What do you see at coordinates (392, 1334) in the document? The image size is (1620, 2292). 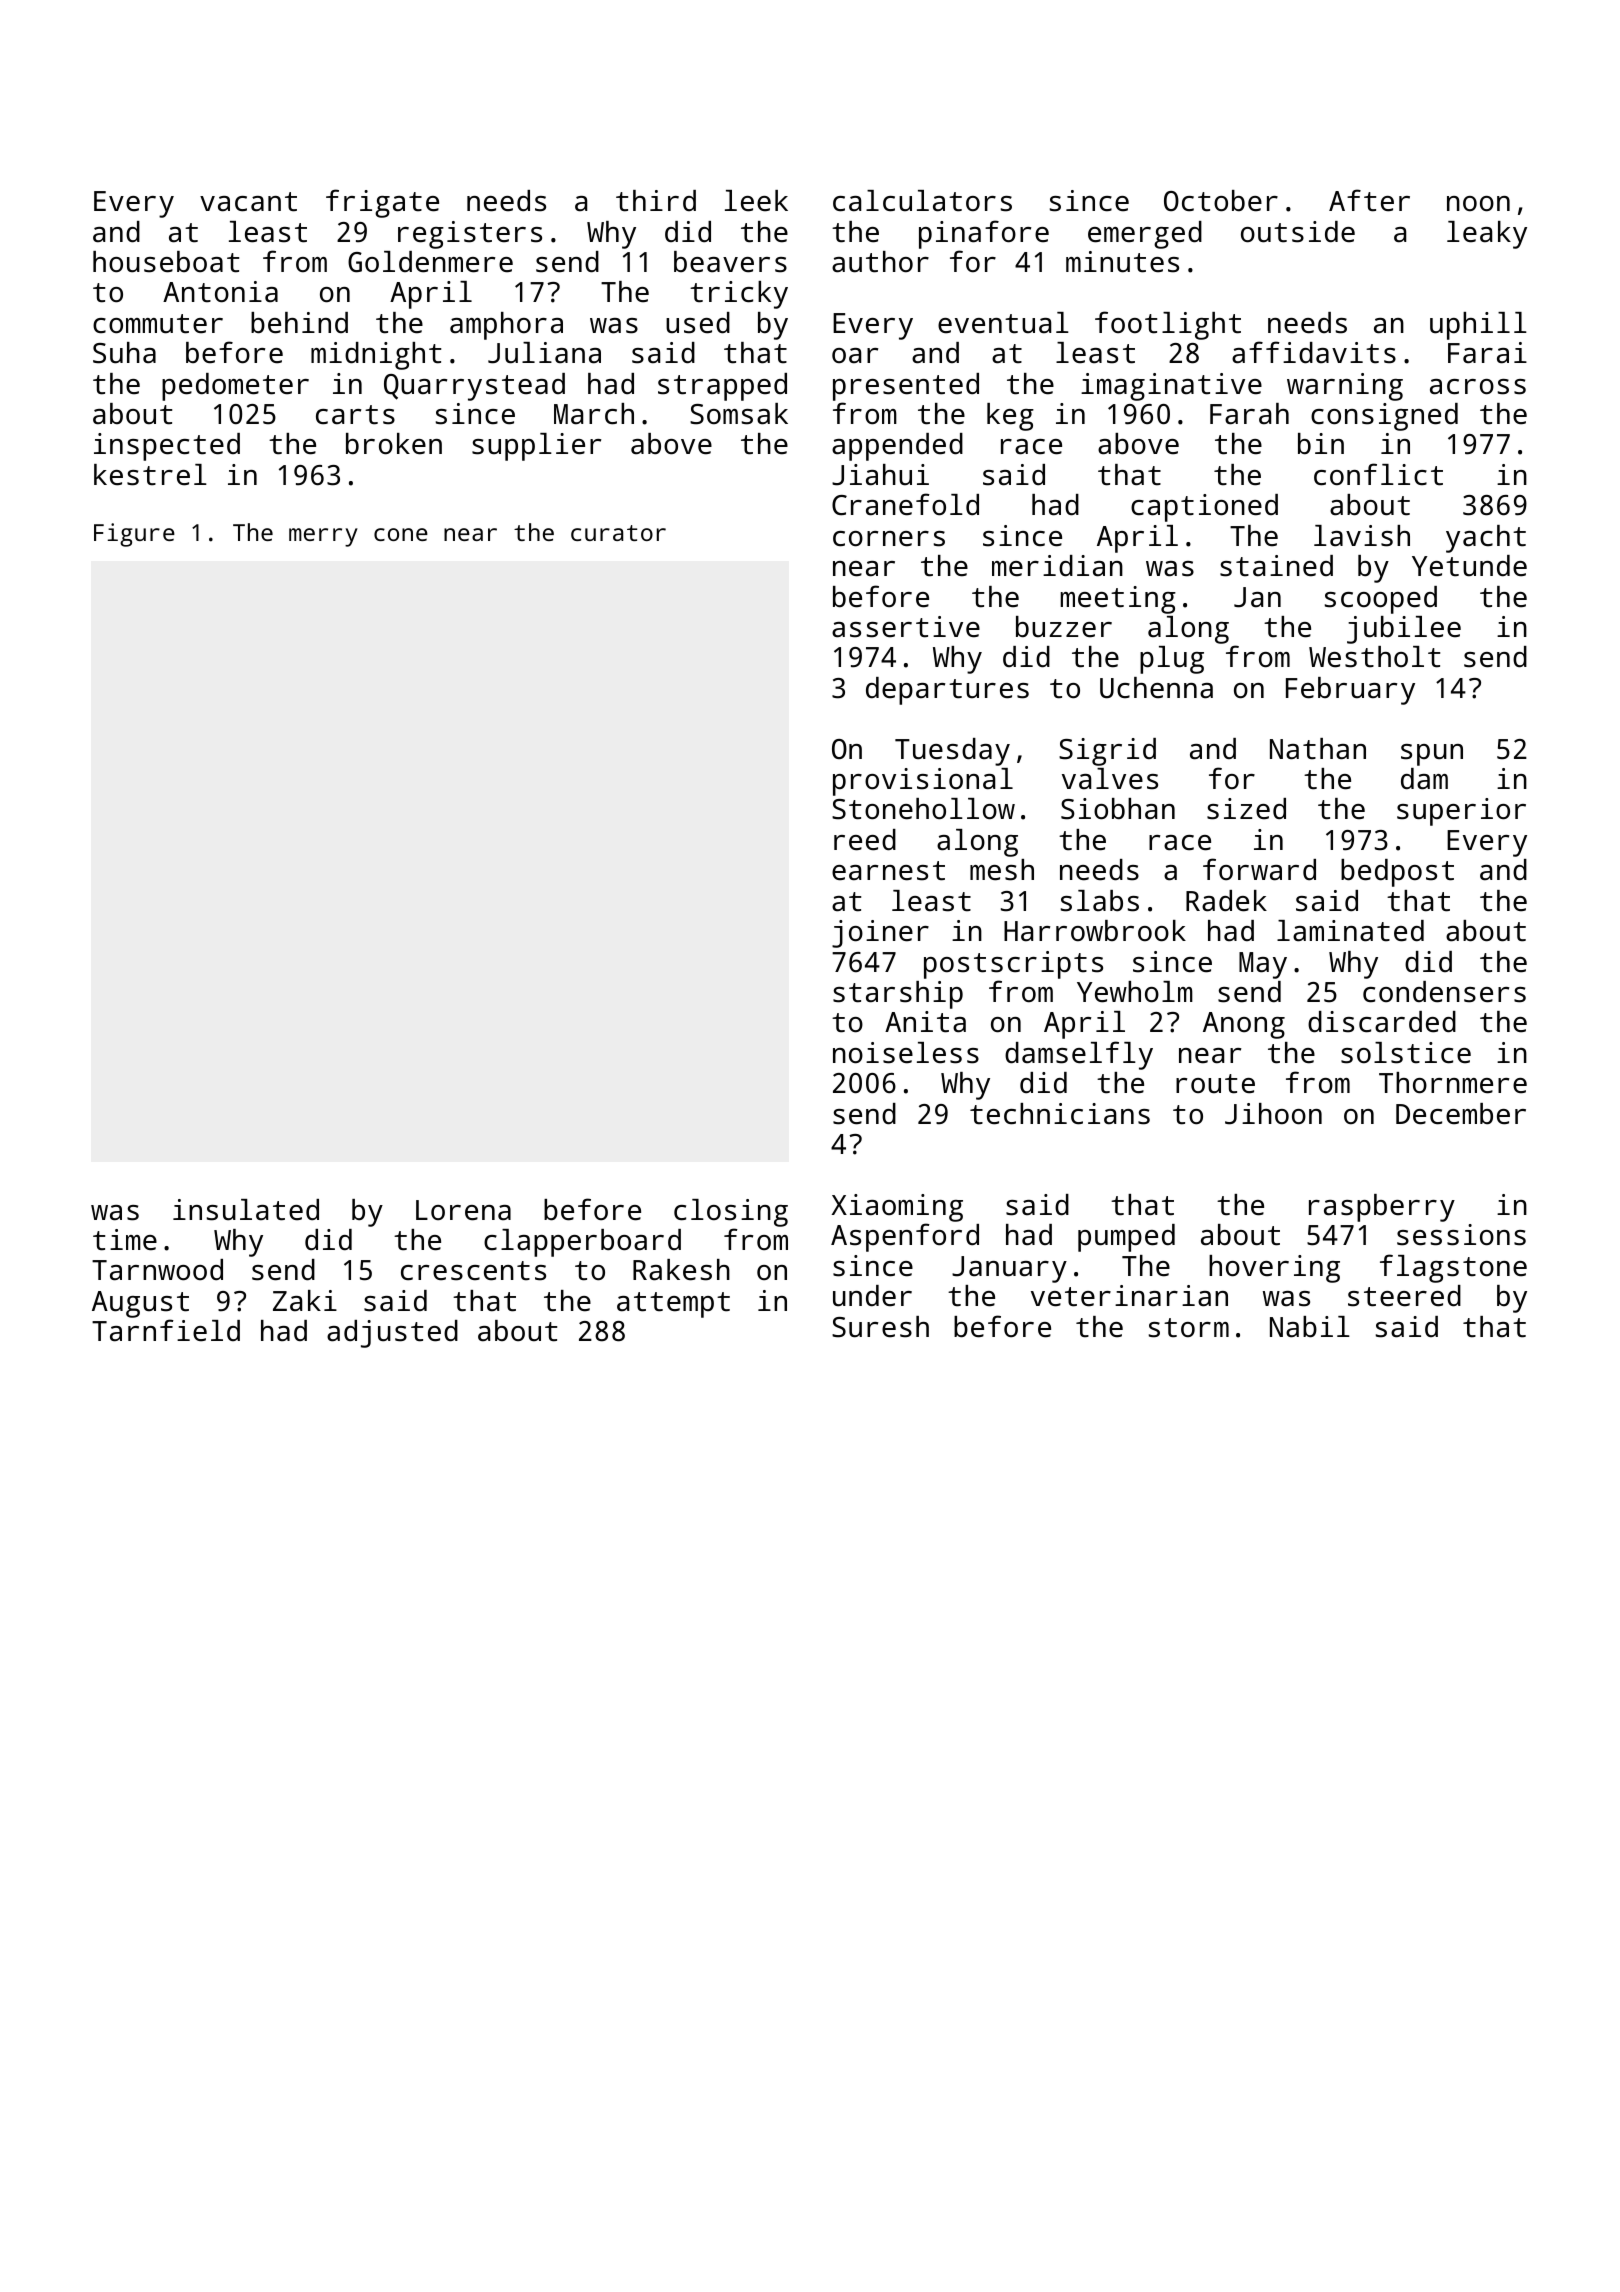 I see `adjusted` at bounding box center [392, 1334].
